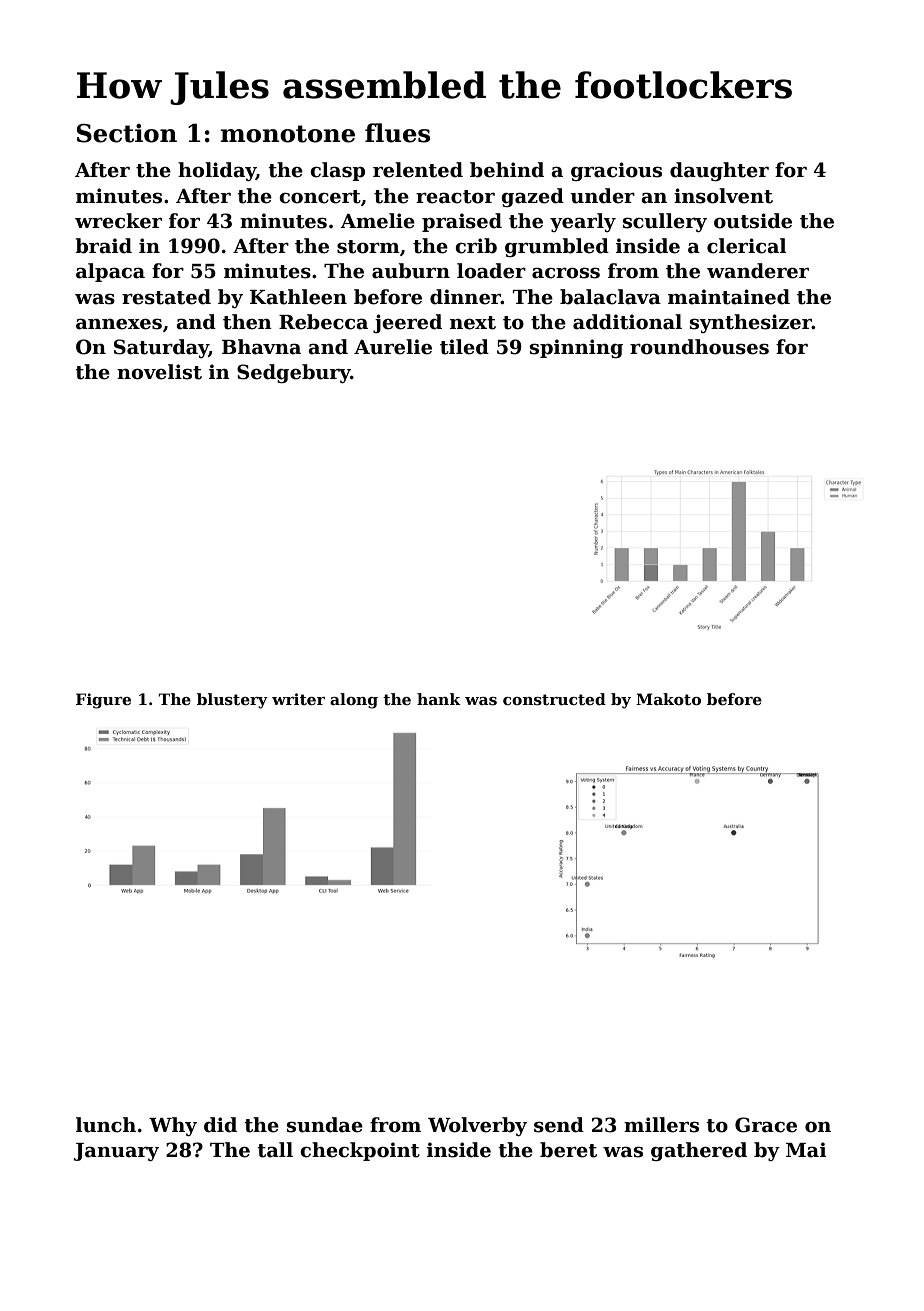  I want to click on additional, so click(627, 322).
